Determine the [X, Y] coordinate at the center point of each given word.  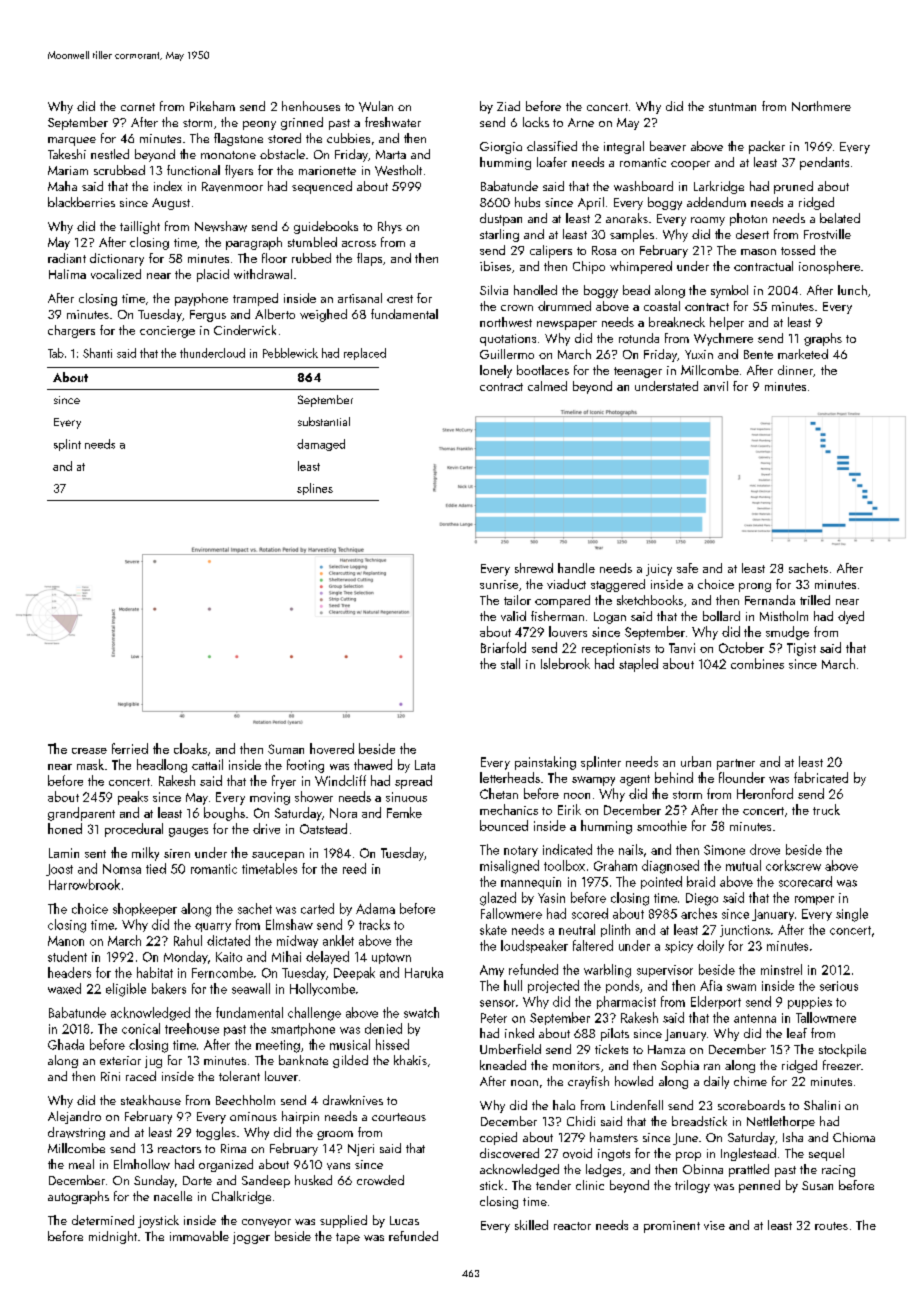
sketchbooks [650, 600]
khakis [410, 1060]
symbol [729, 291]
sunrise [499, 584]
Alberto [275, 314]
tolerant [239, 1076]
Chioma [854, 1137]
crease [89, 751]
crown [517, 308]
